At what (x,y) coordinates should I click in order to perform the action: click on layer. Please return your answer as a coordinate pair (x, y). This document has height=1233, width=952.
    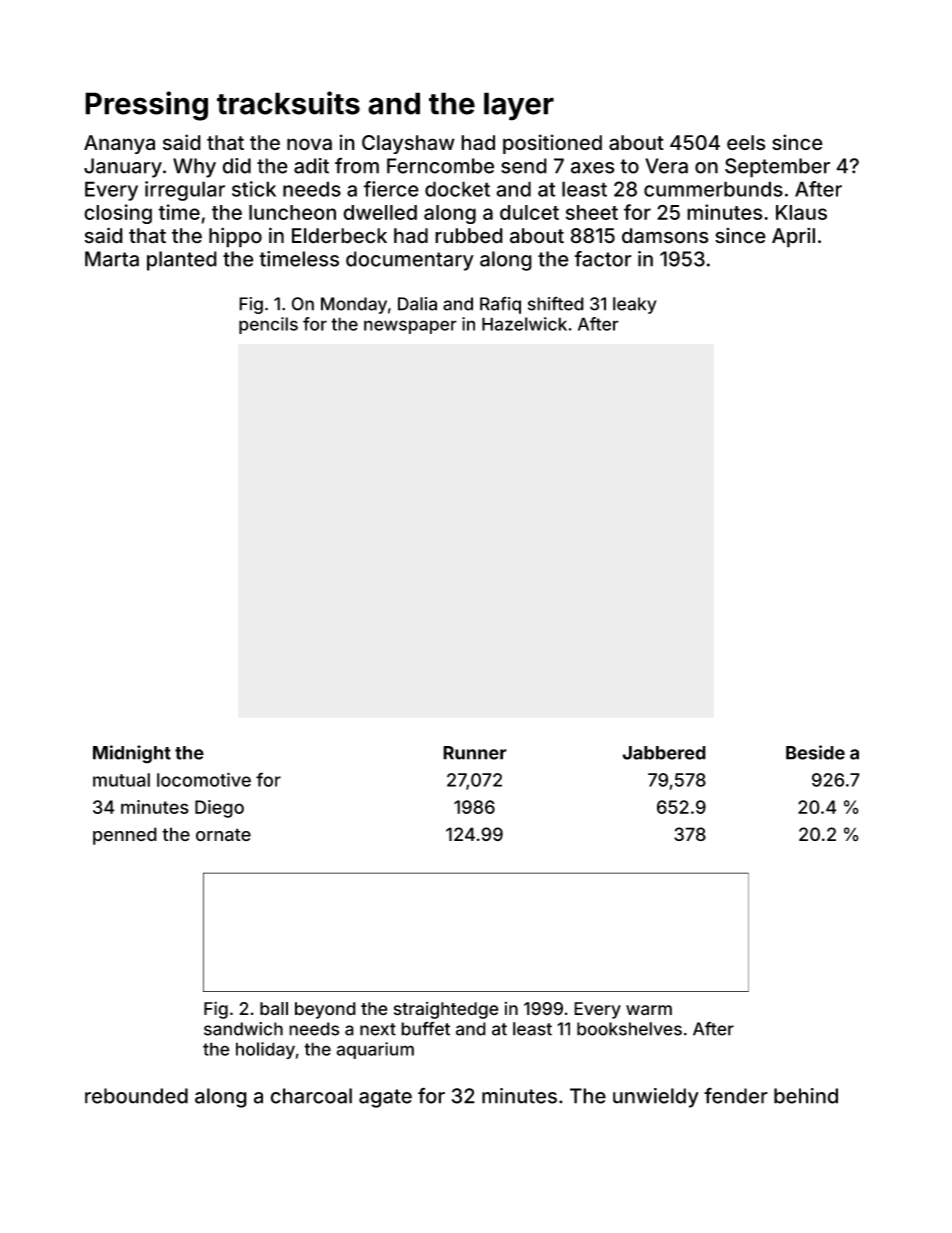
    Looking at the image, I should click on (519, 106).
